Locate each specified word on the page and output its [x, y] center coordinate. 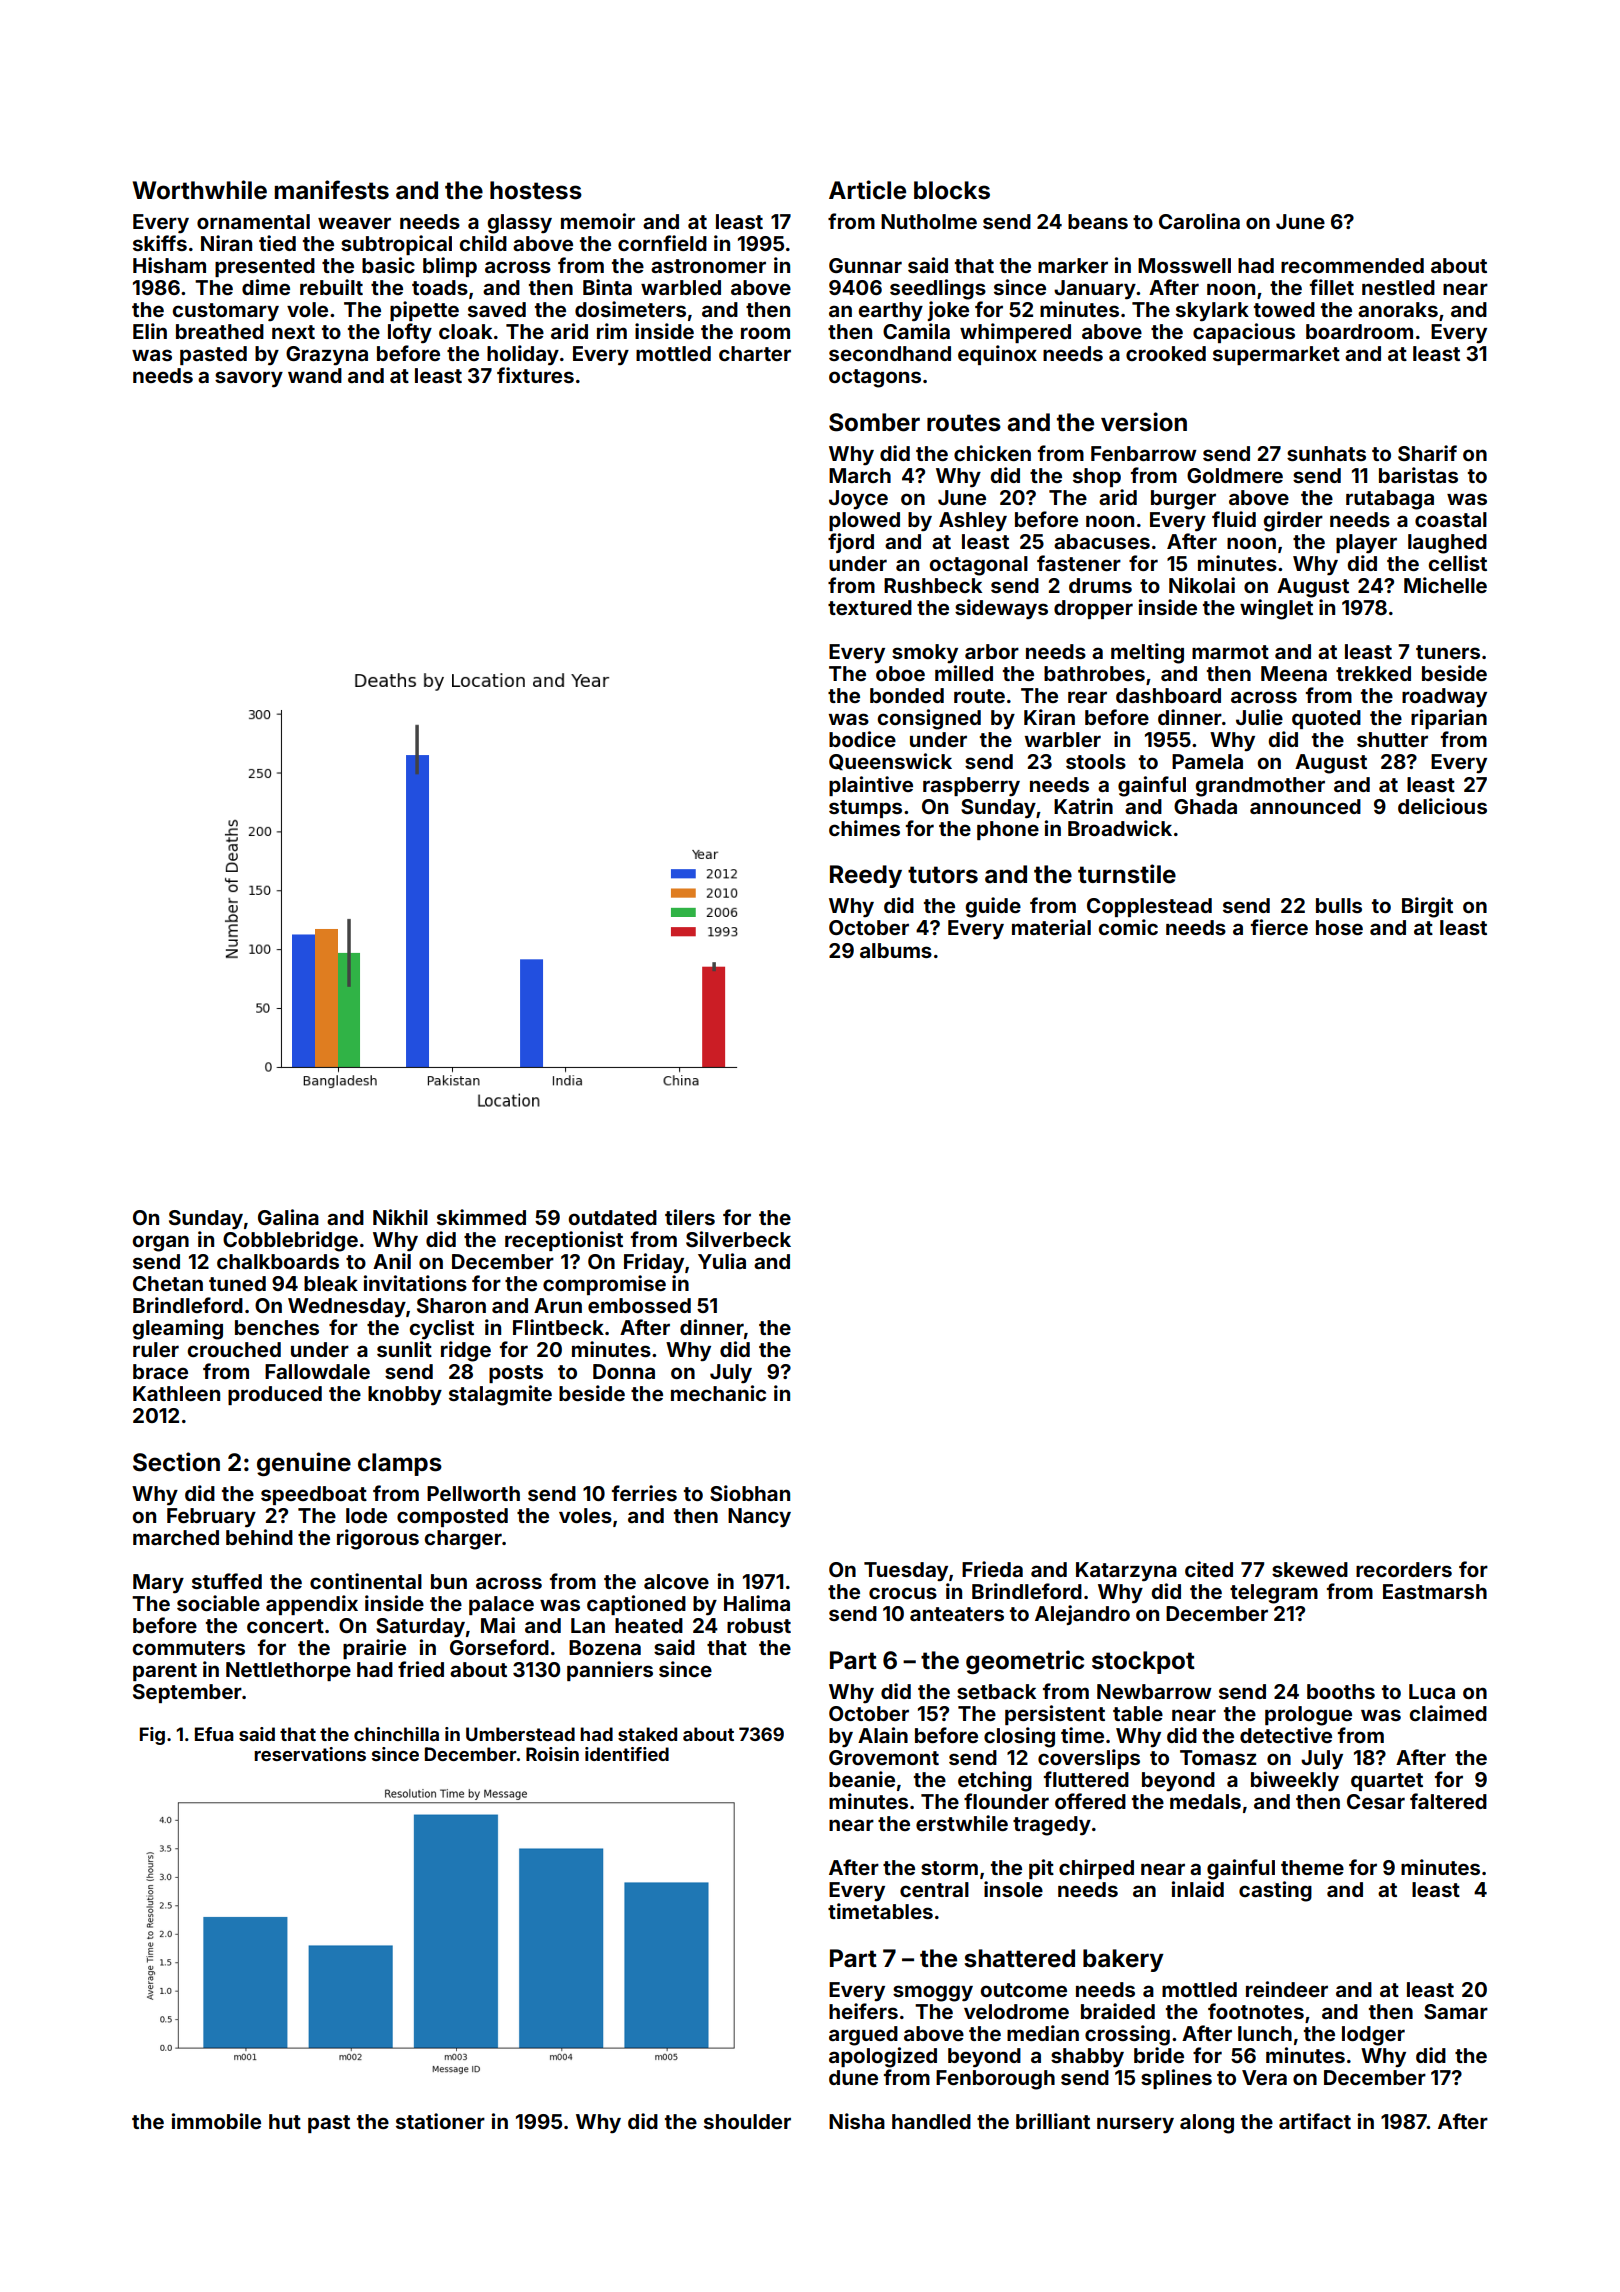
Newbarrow [1154, 1691]
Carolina [1199, 221]
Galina [288, 1217]
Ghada [1205, 806]
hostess [536, 190]
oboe [900, 673]
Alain [883, 1735]
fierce [1279, 927]
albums [896, 950]
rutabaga [1390, 500]
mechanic [718, 1393]
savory [249, 379]
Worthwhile [200, 190]
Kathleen [176, 1393]
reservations [310, 1754]
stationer [440, 2121]
